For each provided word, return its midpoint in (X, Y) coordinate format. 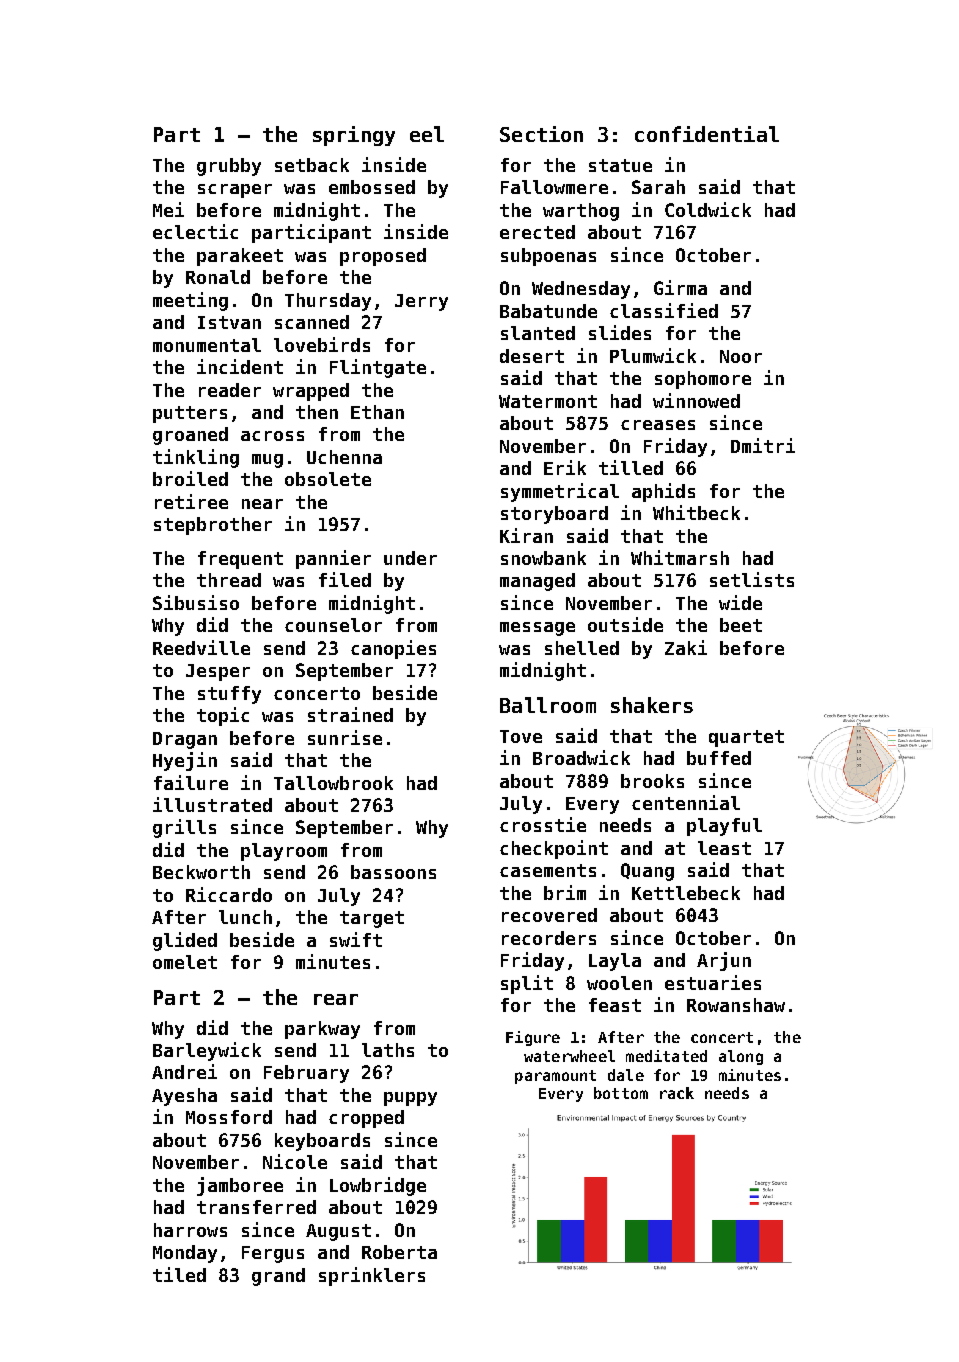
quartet (746, 738)
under (410, 558)
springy (354, 136)
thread (229, 580)
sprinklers (372, 1276)
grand (278, 1277)
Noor (741, 356)
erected (537, 232)
